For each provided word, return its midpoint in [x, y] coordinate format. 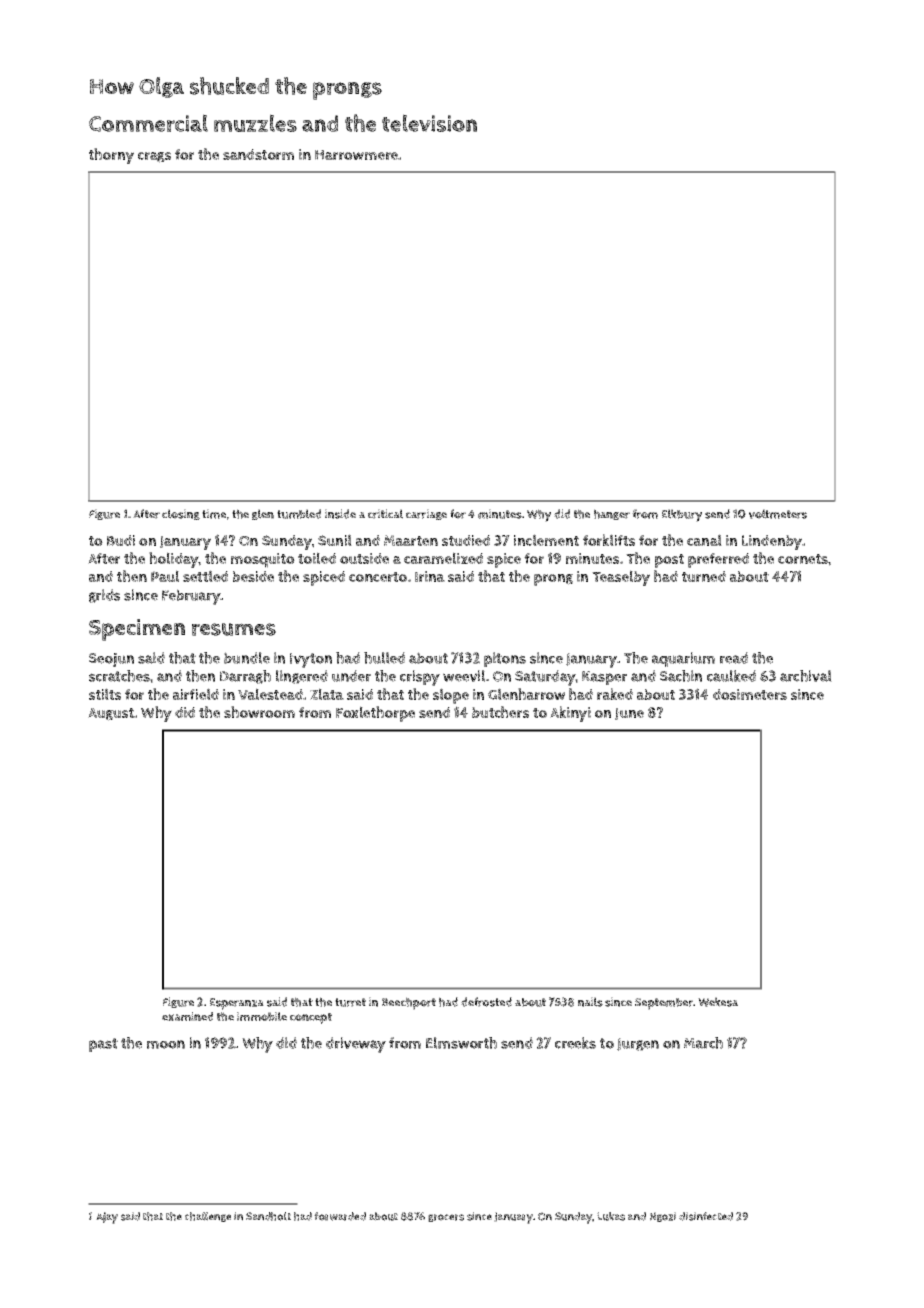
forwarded [340, 1216]
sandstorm [258, 154]
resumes [234, 629]
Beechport [409, 1003]
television [429, 123]
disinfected [706, 1216]
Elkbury [682, 515]
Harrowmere [356, 155]
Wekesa [718, 1002]
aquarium [683, 659]
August [111, 714]
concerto [378, 577]
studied [466, 540]
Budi [121, 540]
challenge [208, 1217]
